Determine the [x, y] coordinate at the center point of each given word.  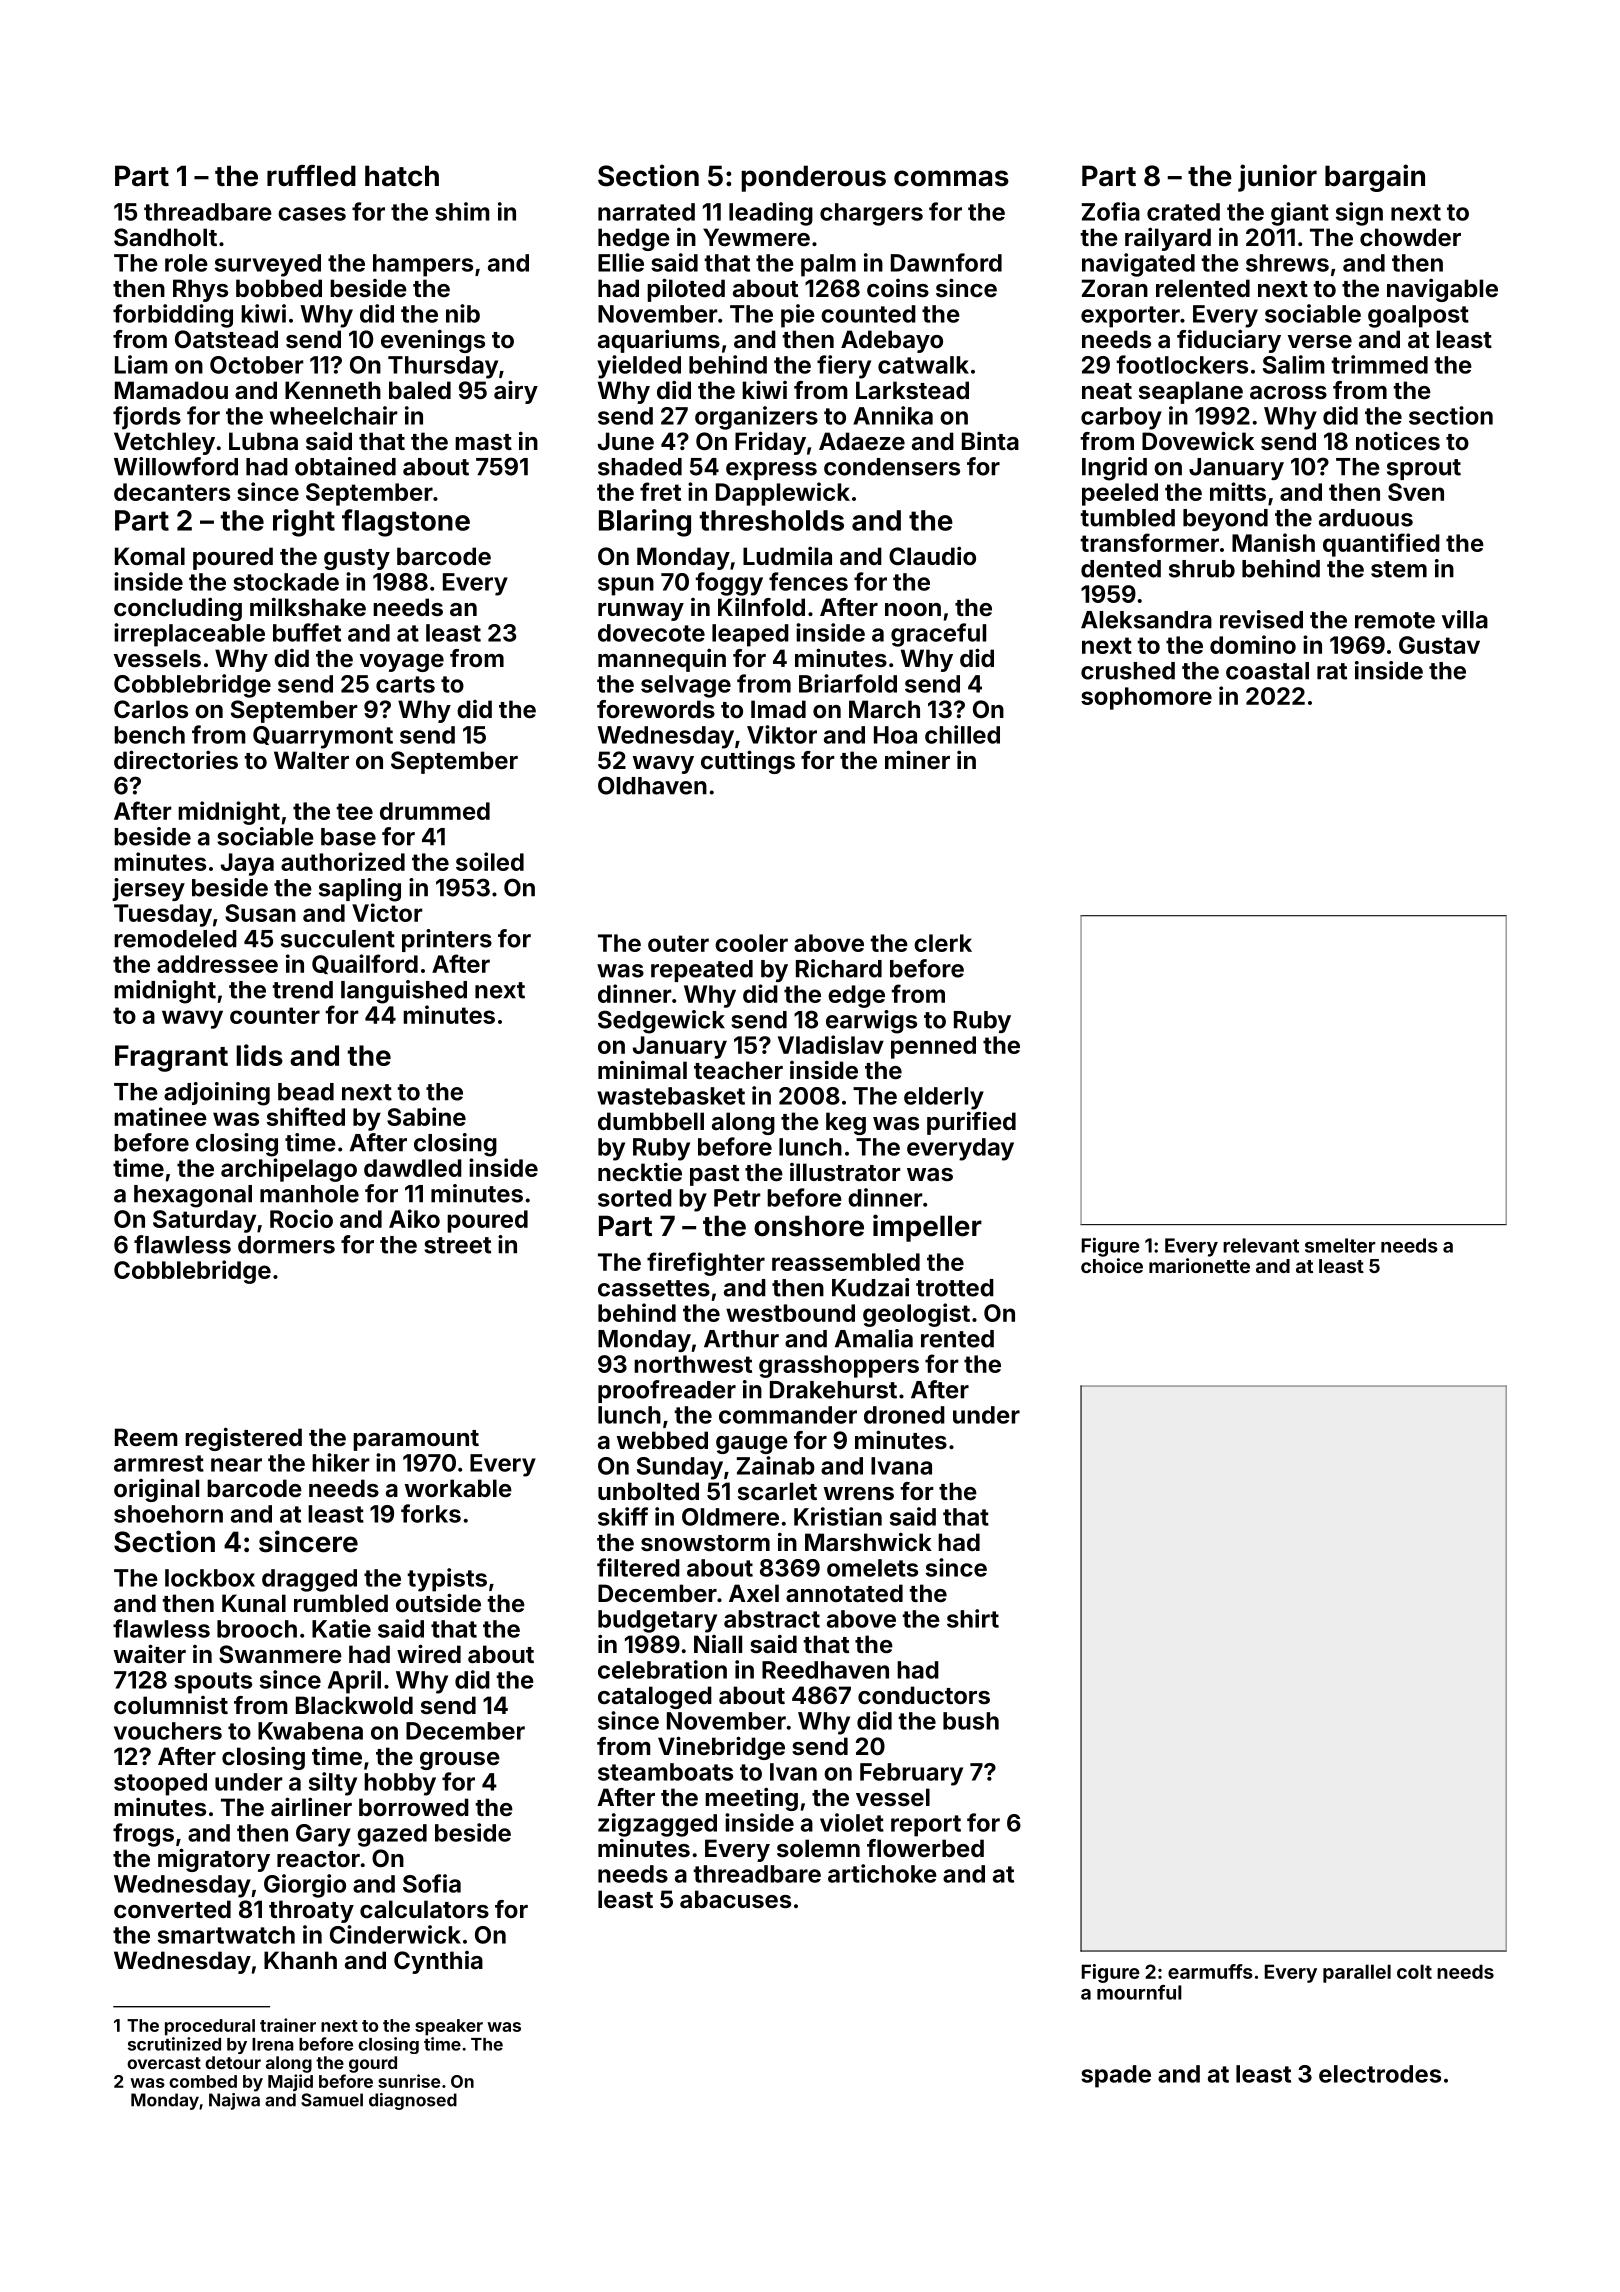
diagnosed [413, 2101]
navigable [1442, 290]
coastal [1267, 671]
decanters [172, 492]
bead [306, 1092]
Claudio [932, 555]
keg [846, 1123]
